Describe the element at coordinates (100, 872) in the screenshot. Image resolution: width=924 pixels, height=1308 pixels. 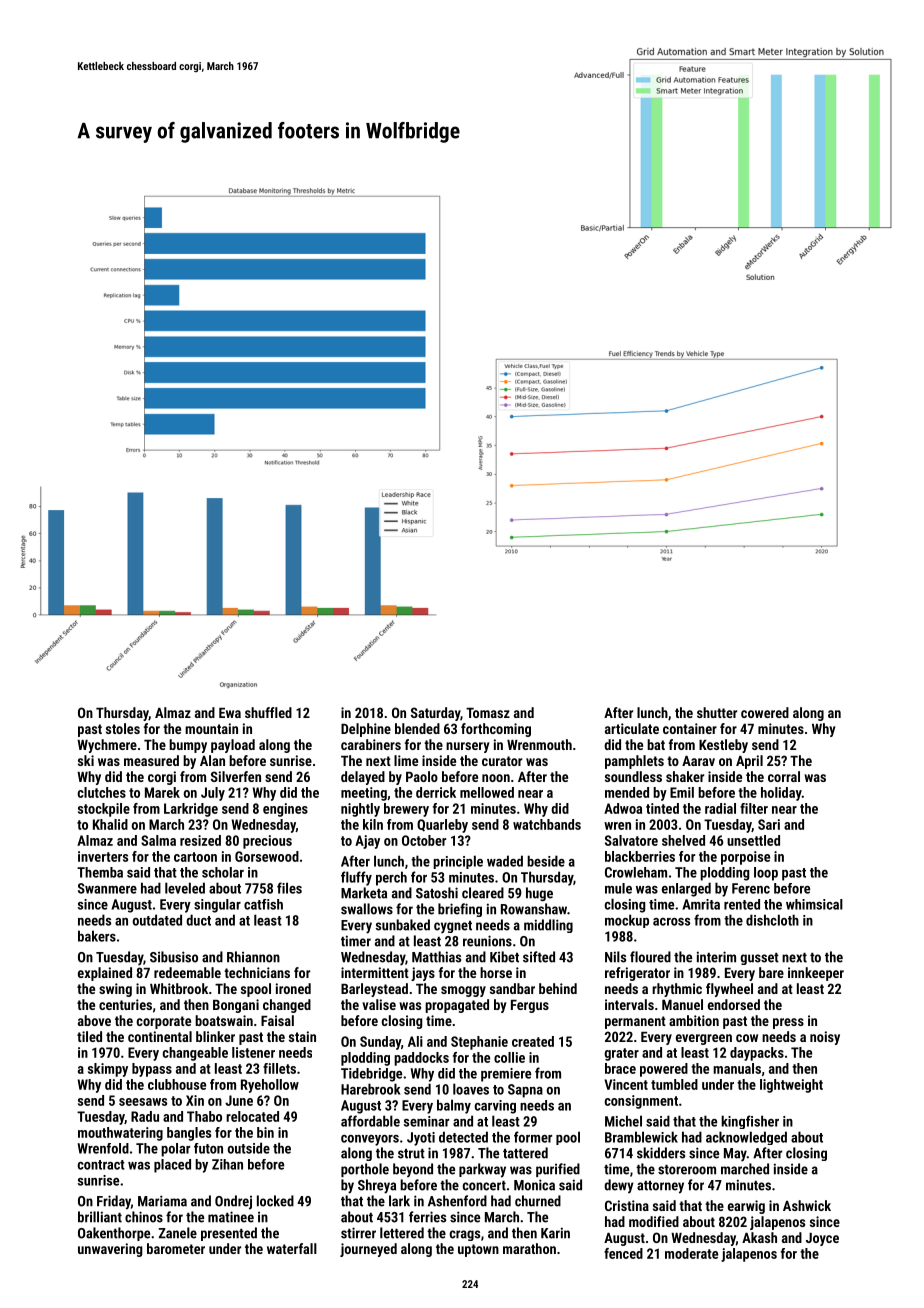
I see `Themba` at that location.
